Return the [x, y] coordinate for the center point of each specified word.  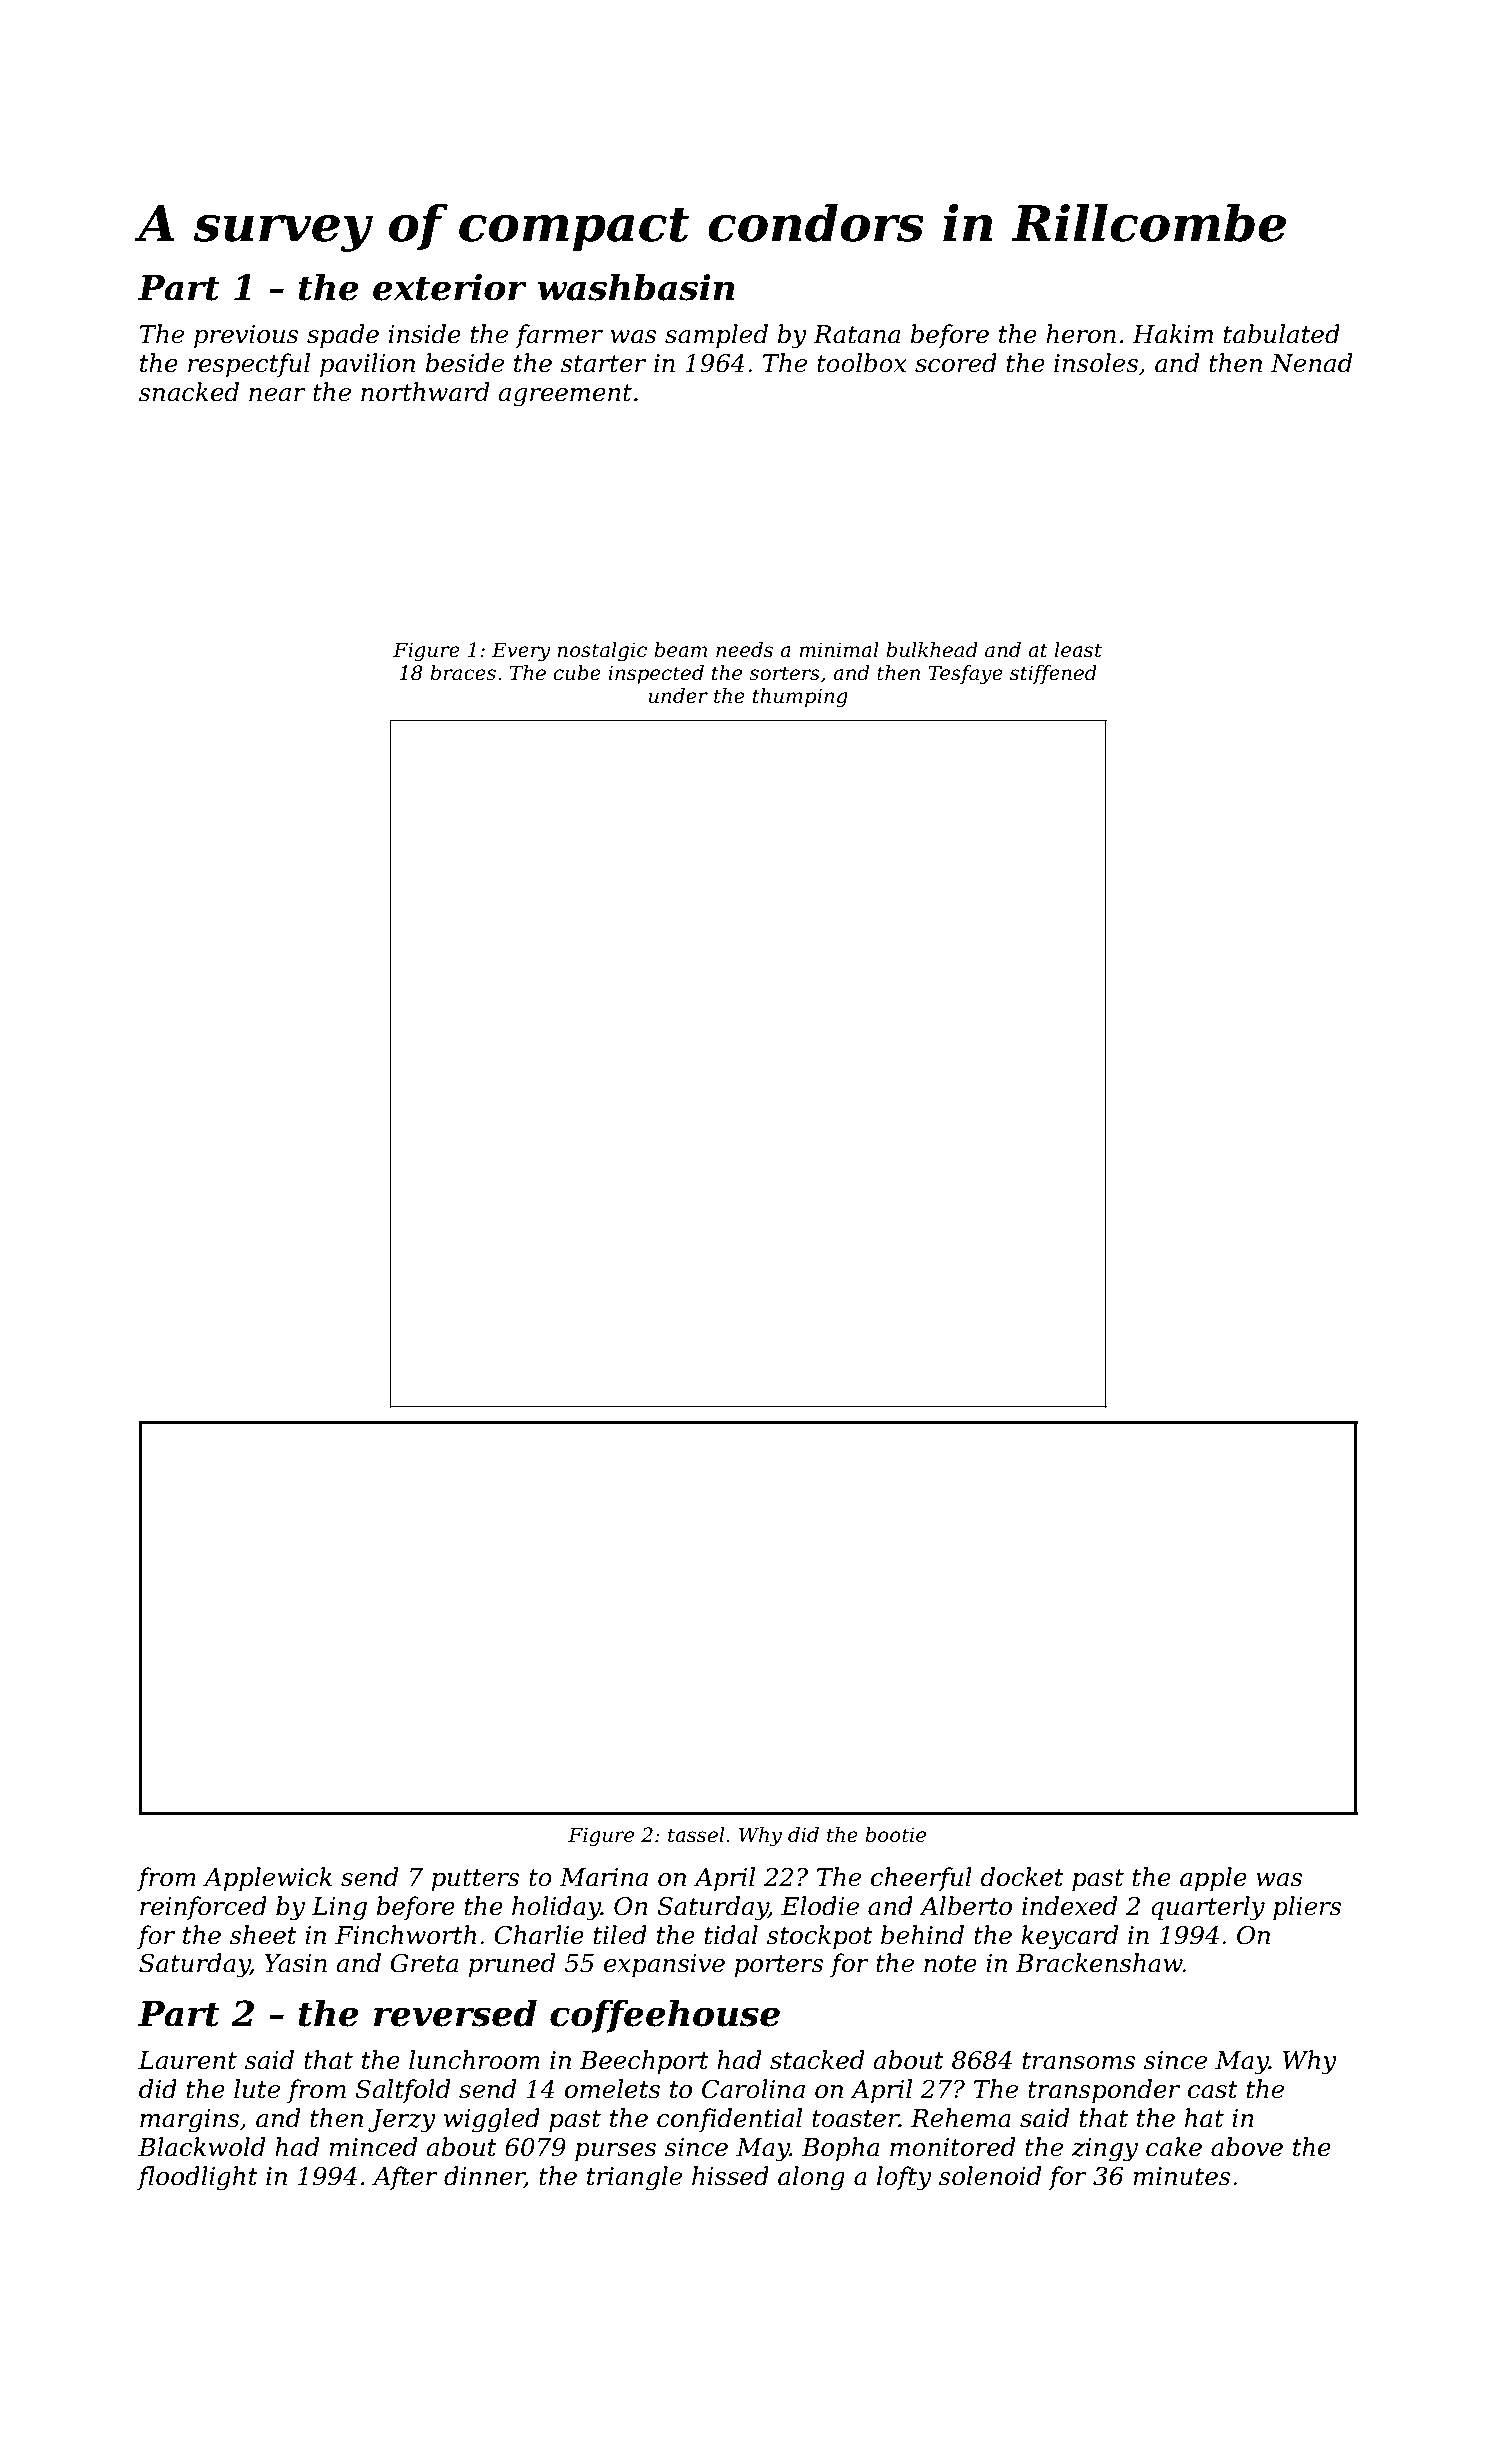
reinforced [203, 1908]
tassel [696, 1835]
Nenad [1311, 363]
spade [343, 336]
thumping [800, 698]
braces [463, 673]
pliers [1307, 1908]
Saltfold [402, 2091]
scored [956, 363]
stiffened [1053, 674]
